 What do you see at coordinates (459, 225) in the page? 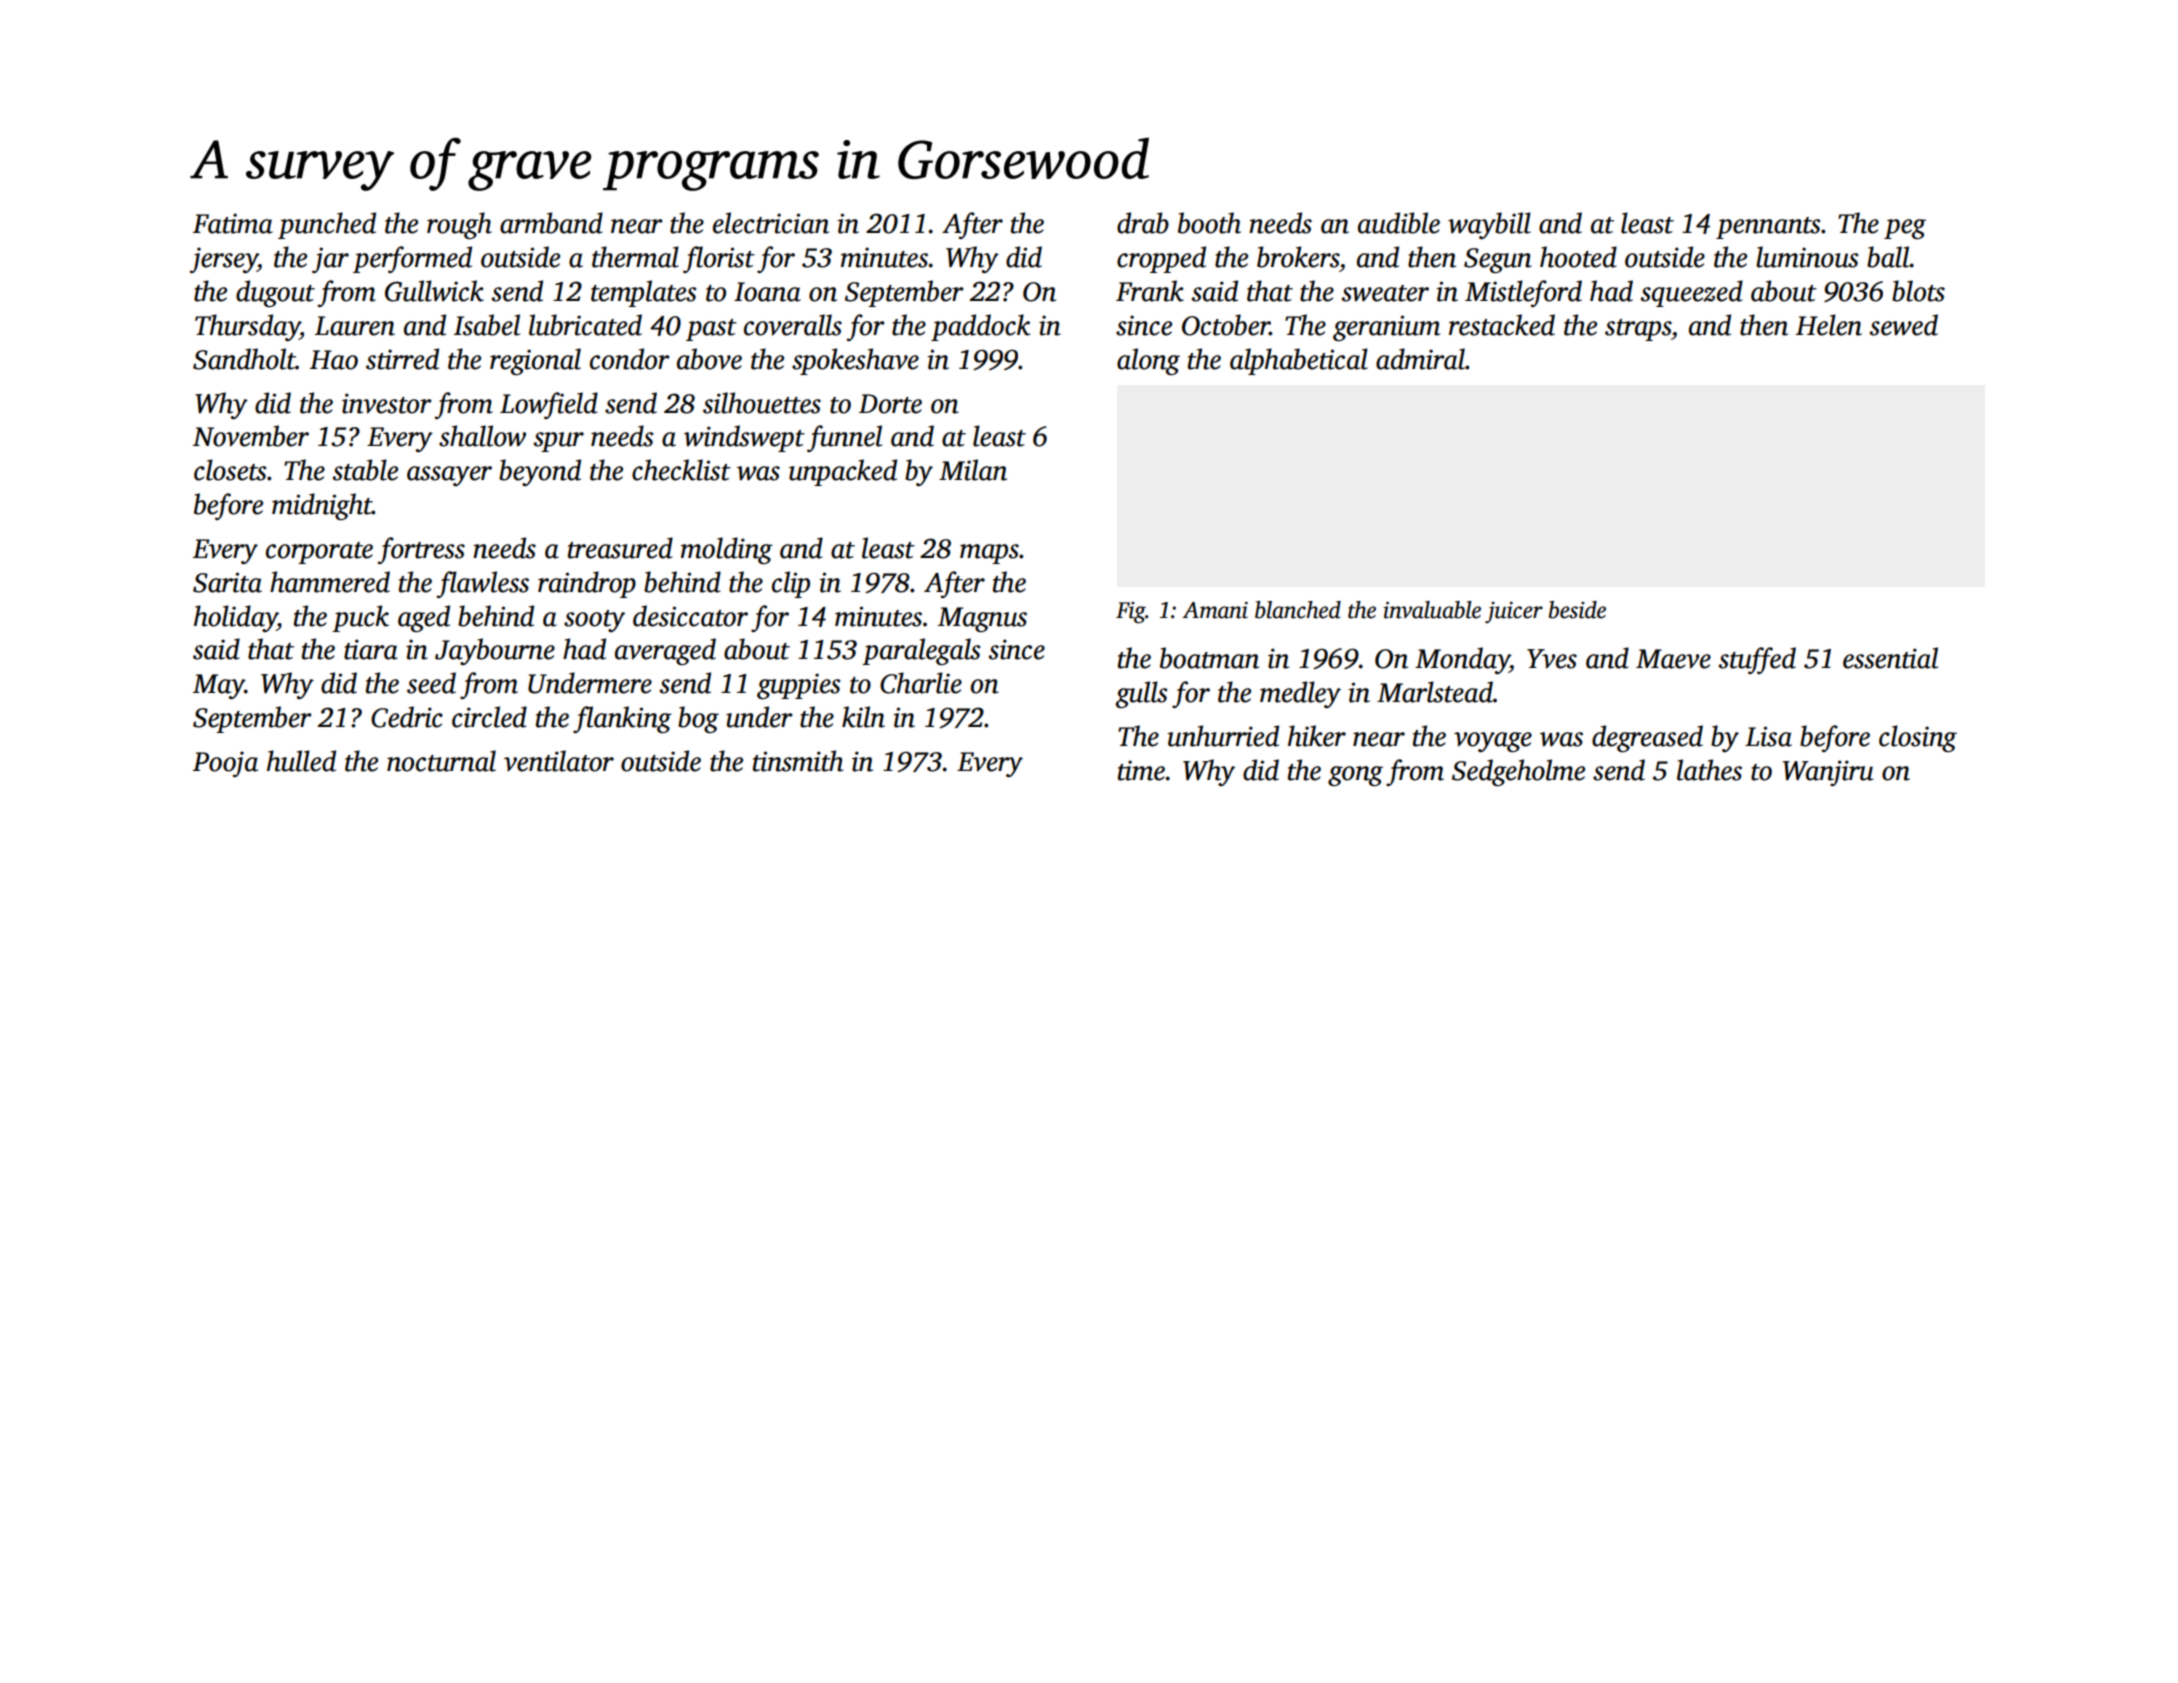
I see `rough` at bounding box center [459, 225].
